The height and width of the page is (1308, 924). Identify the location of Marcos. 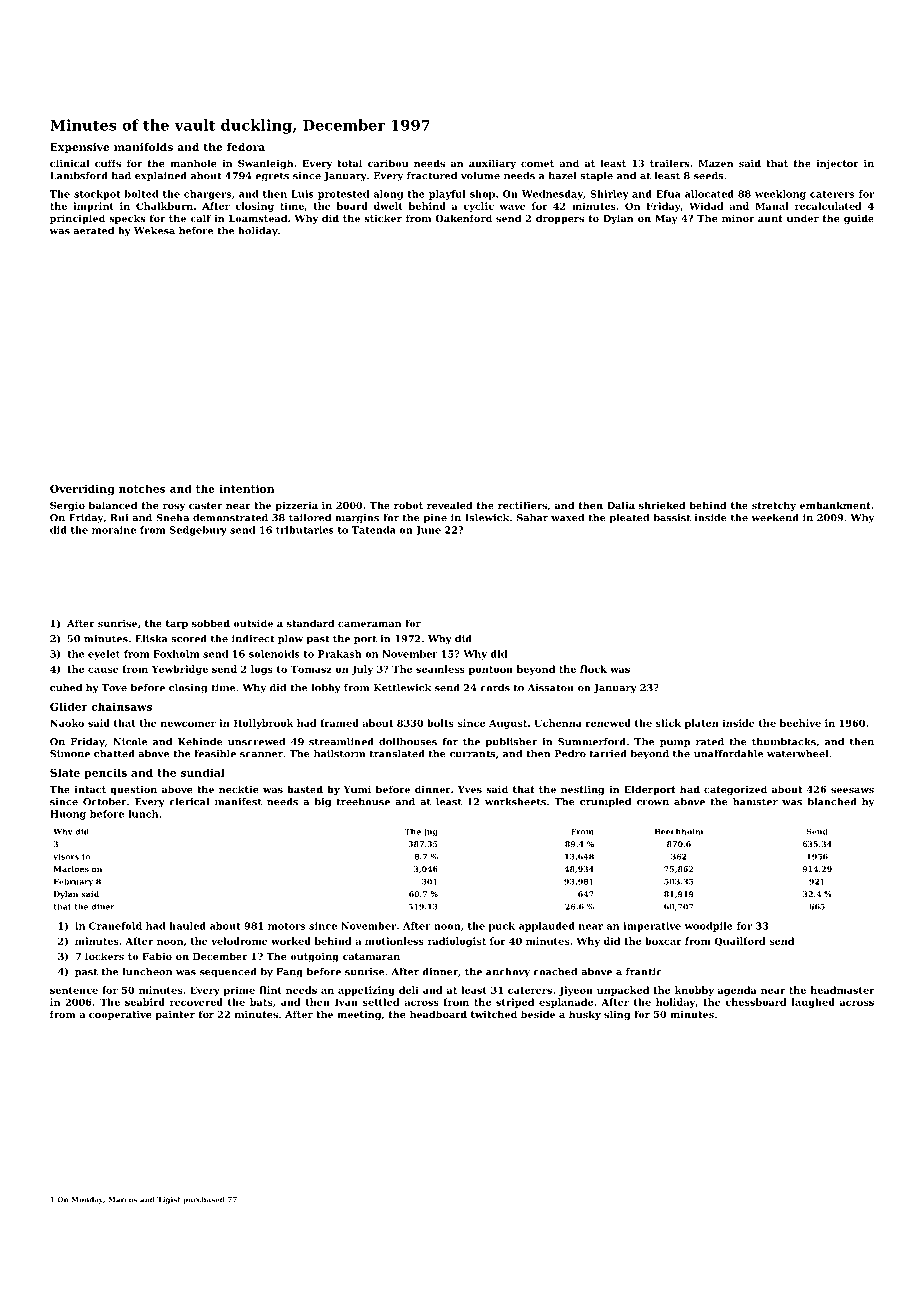
(122, 1200).
